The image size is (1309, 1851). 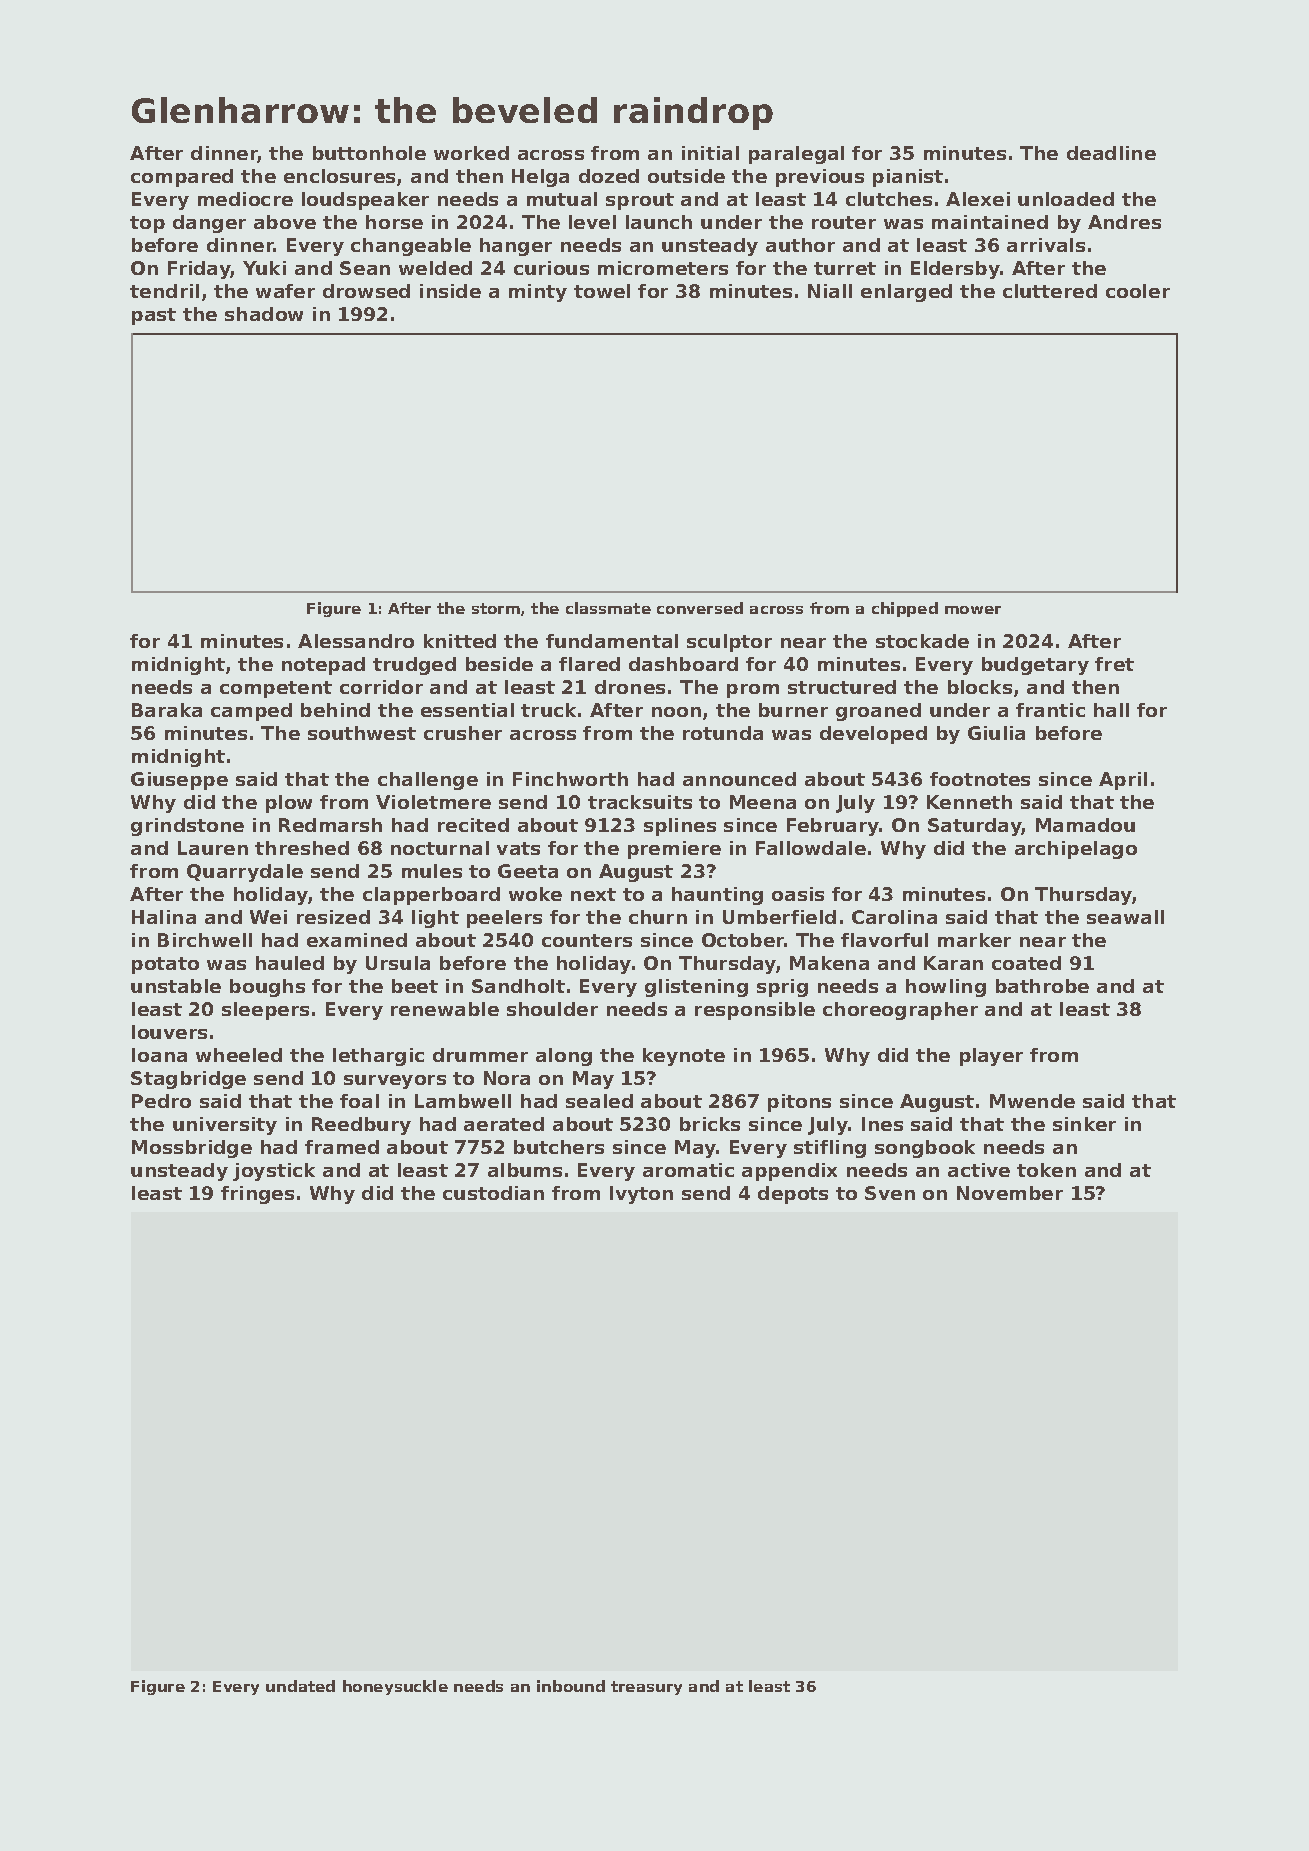 I want to click on competent, so click(x=276, y=689).
